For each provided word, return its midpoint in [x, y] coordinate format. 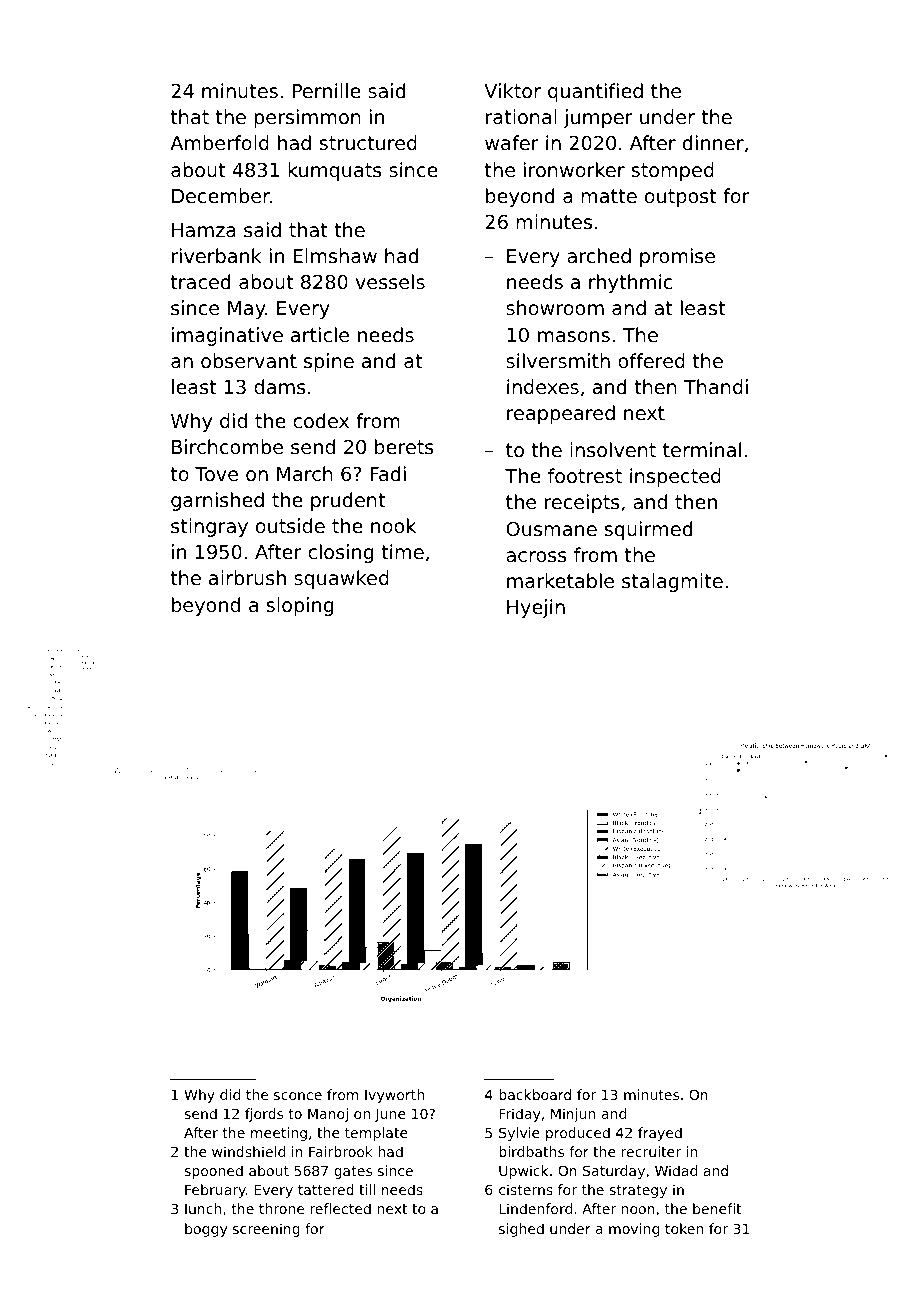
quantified [595, 92]
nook [393, 525]
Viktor [512, 90]
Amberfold [219, 142]
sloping [300, 606]
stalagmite [672, 582]
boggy [206, 1230]
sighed [521, 1230]
